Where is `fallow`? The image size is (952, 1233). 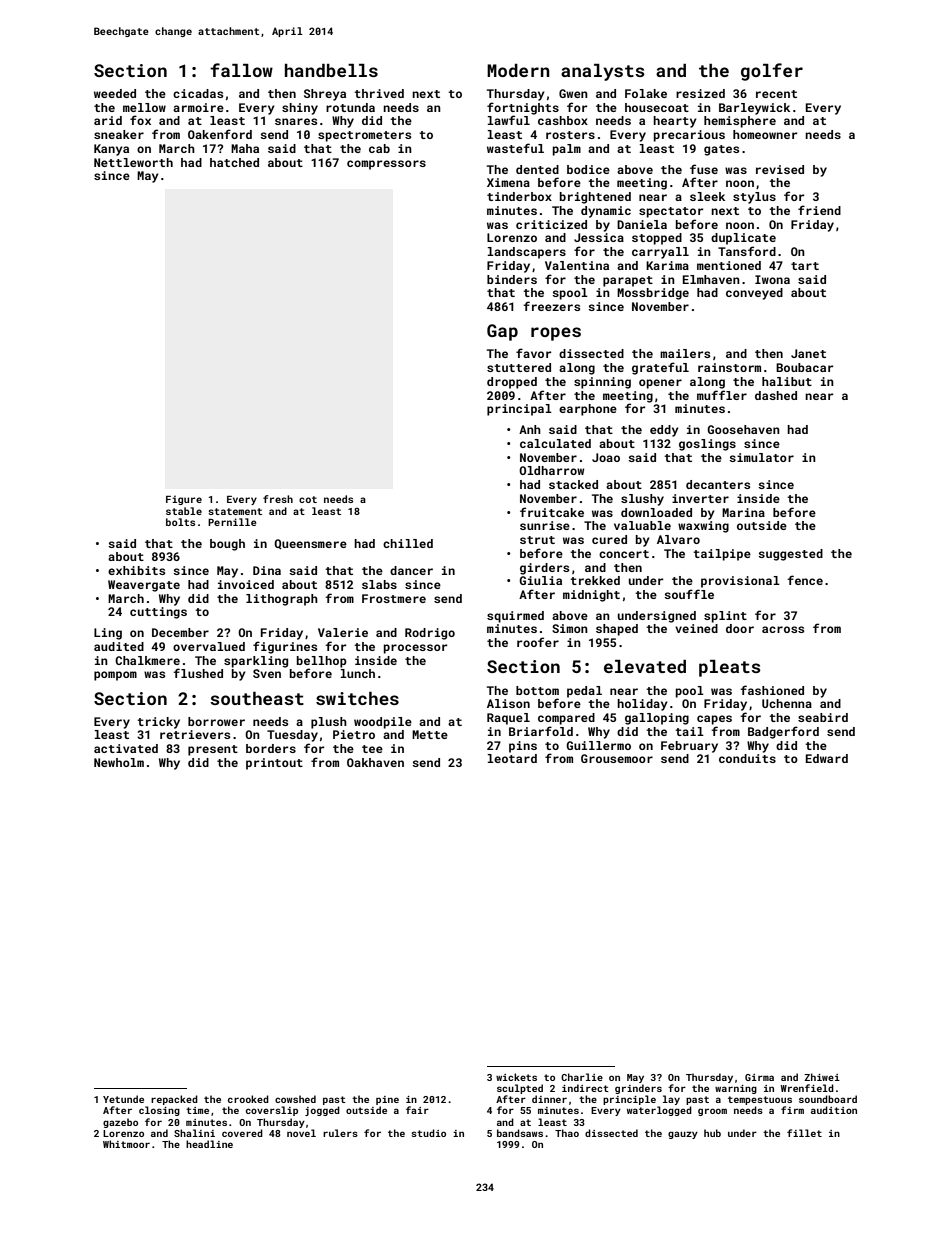 fallow is located at coordinates (241, 70).
